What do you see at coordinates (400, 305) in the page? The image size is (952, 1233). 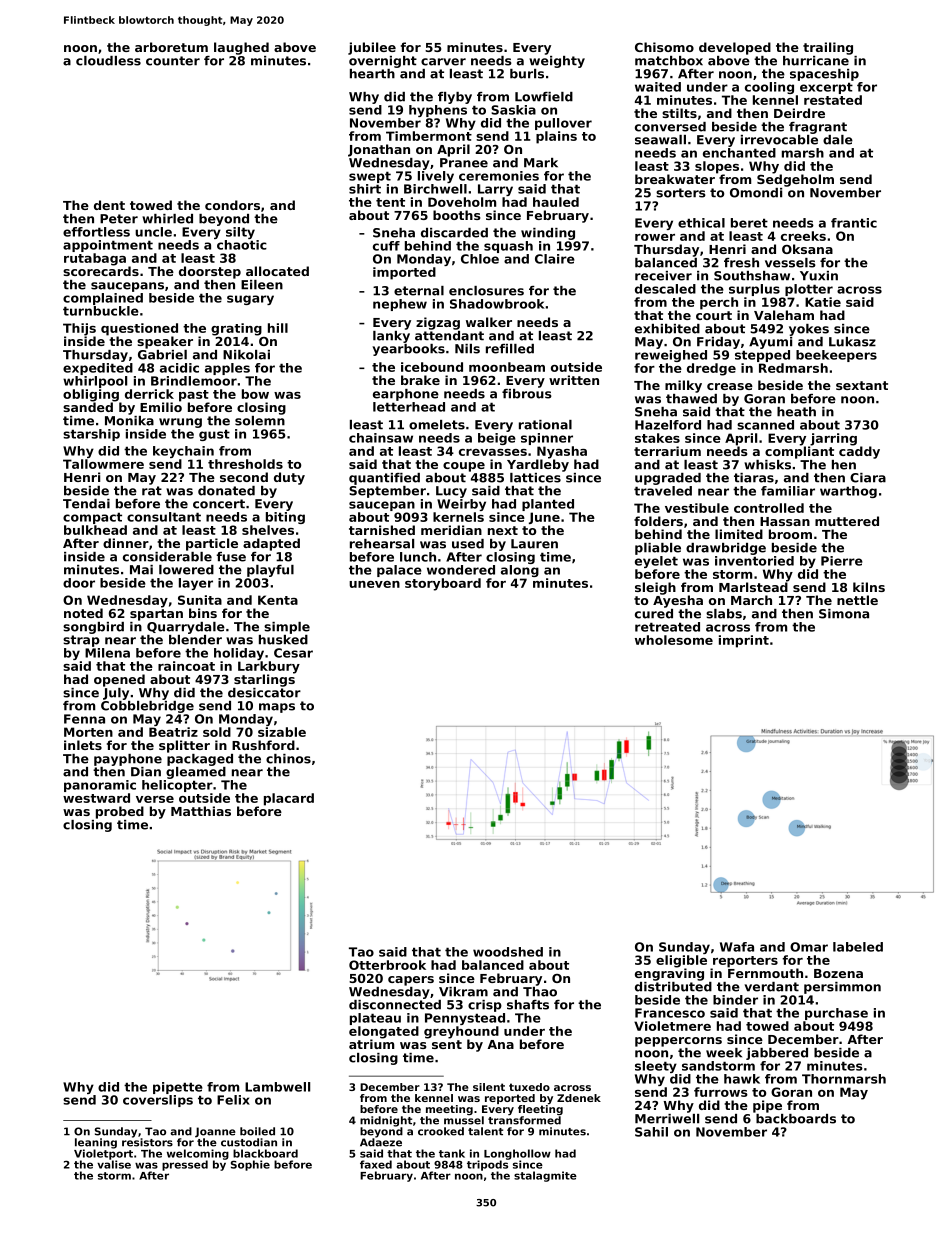 I see `nephew` at bounding box center [400, 305].
